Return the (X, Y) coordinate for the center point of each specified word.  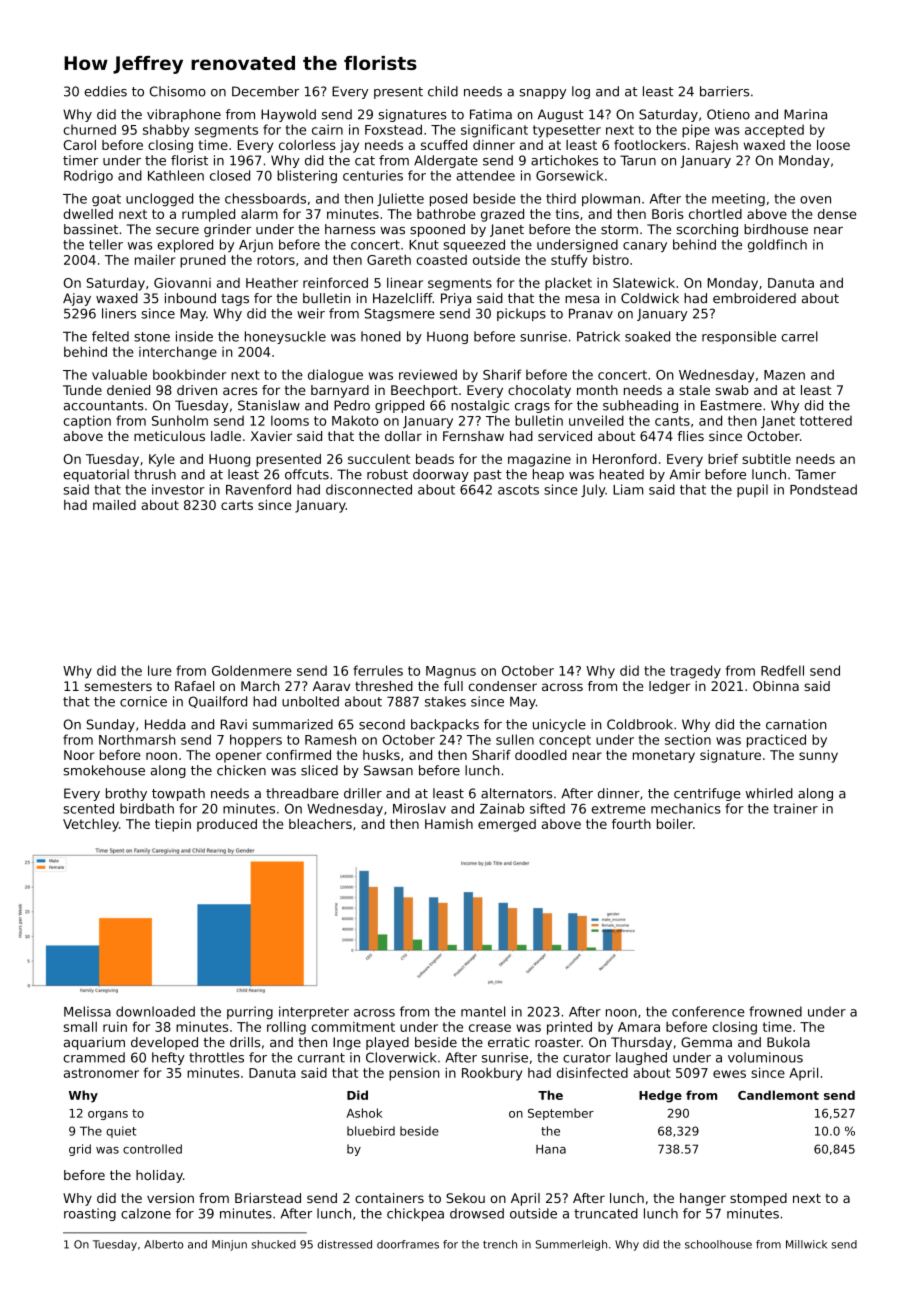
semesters (118, 686)
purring (250, 1012)
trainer (795, 808)
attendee (485, 175)
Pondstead (823, 489)
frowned (775, 1011)
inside (194, 336)
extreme (619, 809)
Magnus (451, 672)
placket (568, 284)
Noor (79, 755)
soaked (647, 336)
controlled (152, 1149)
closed (230, 175)
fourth (631, 824)
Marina (805, 114)
